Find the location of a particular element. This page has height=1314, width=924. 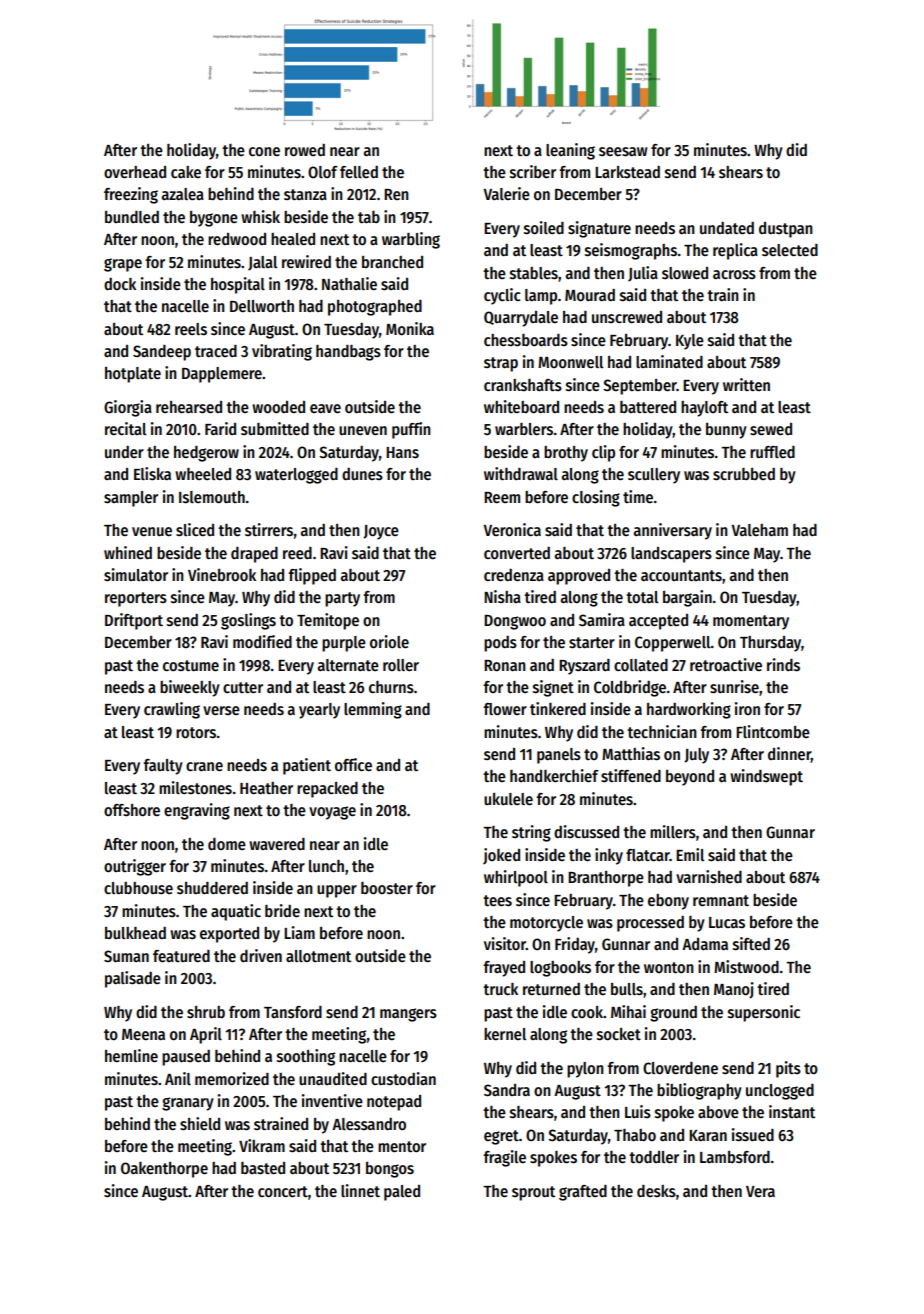

shield is located at coordinates (200, 1124).
